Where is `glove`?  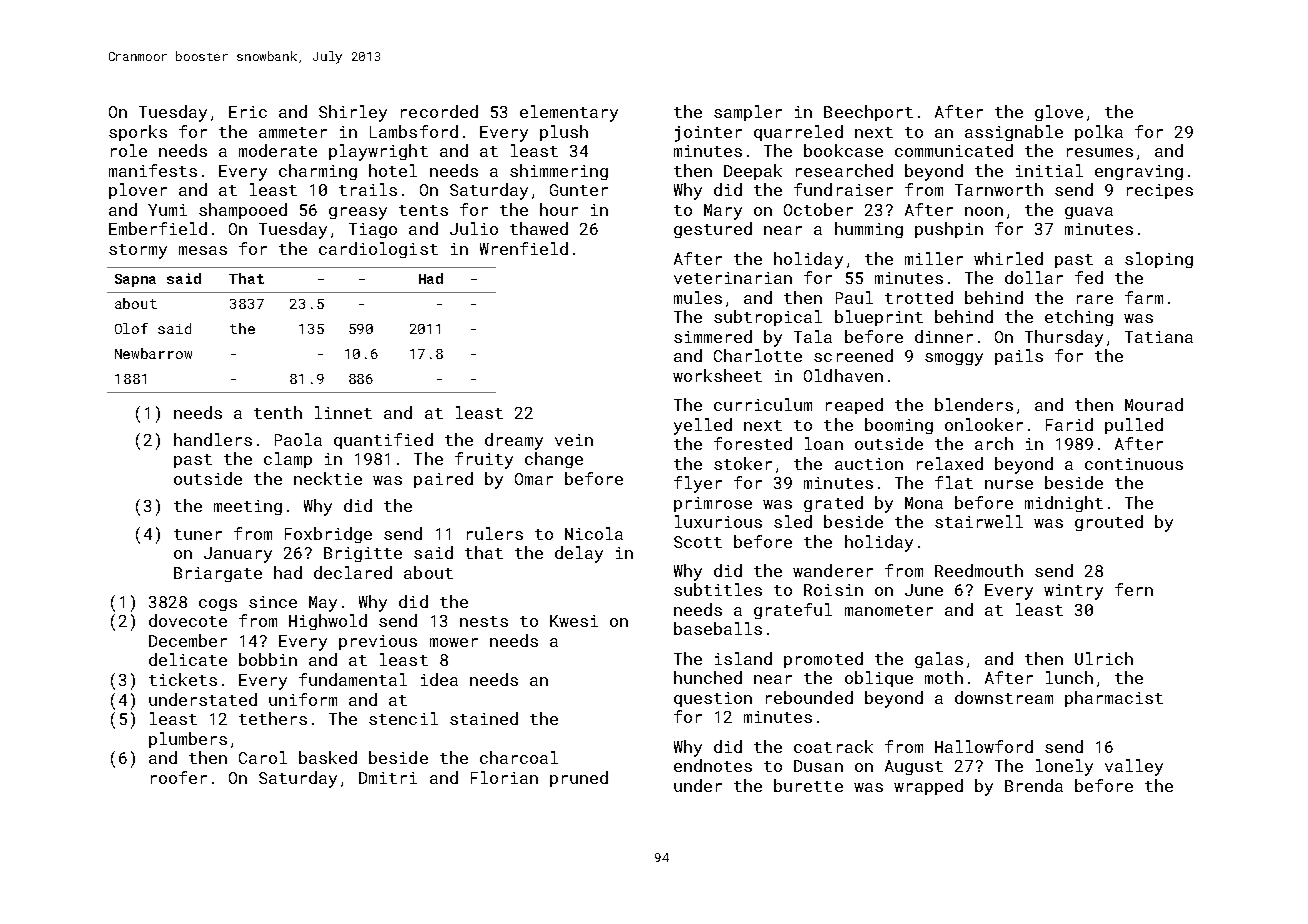 glove is located at coordinates (1059, 113).
